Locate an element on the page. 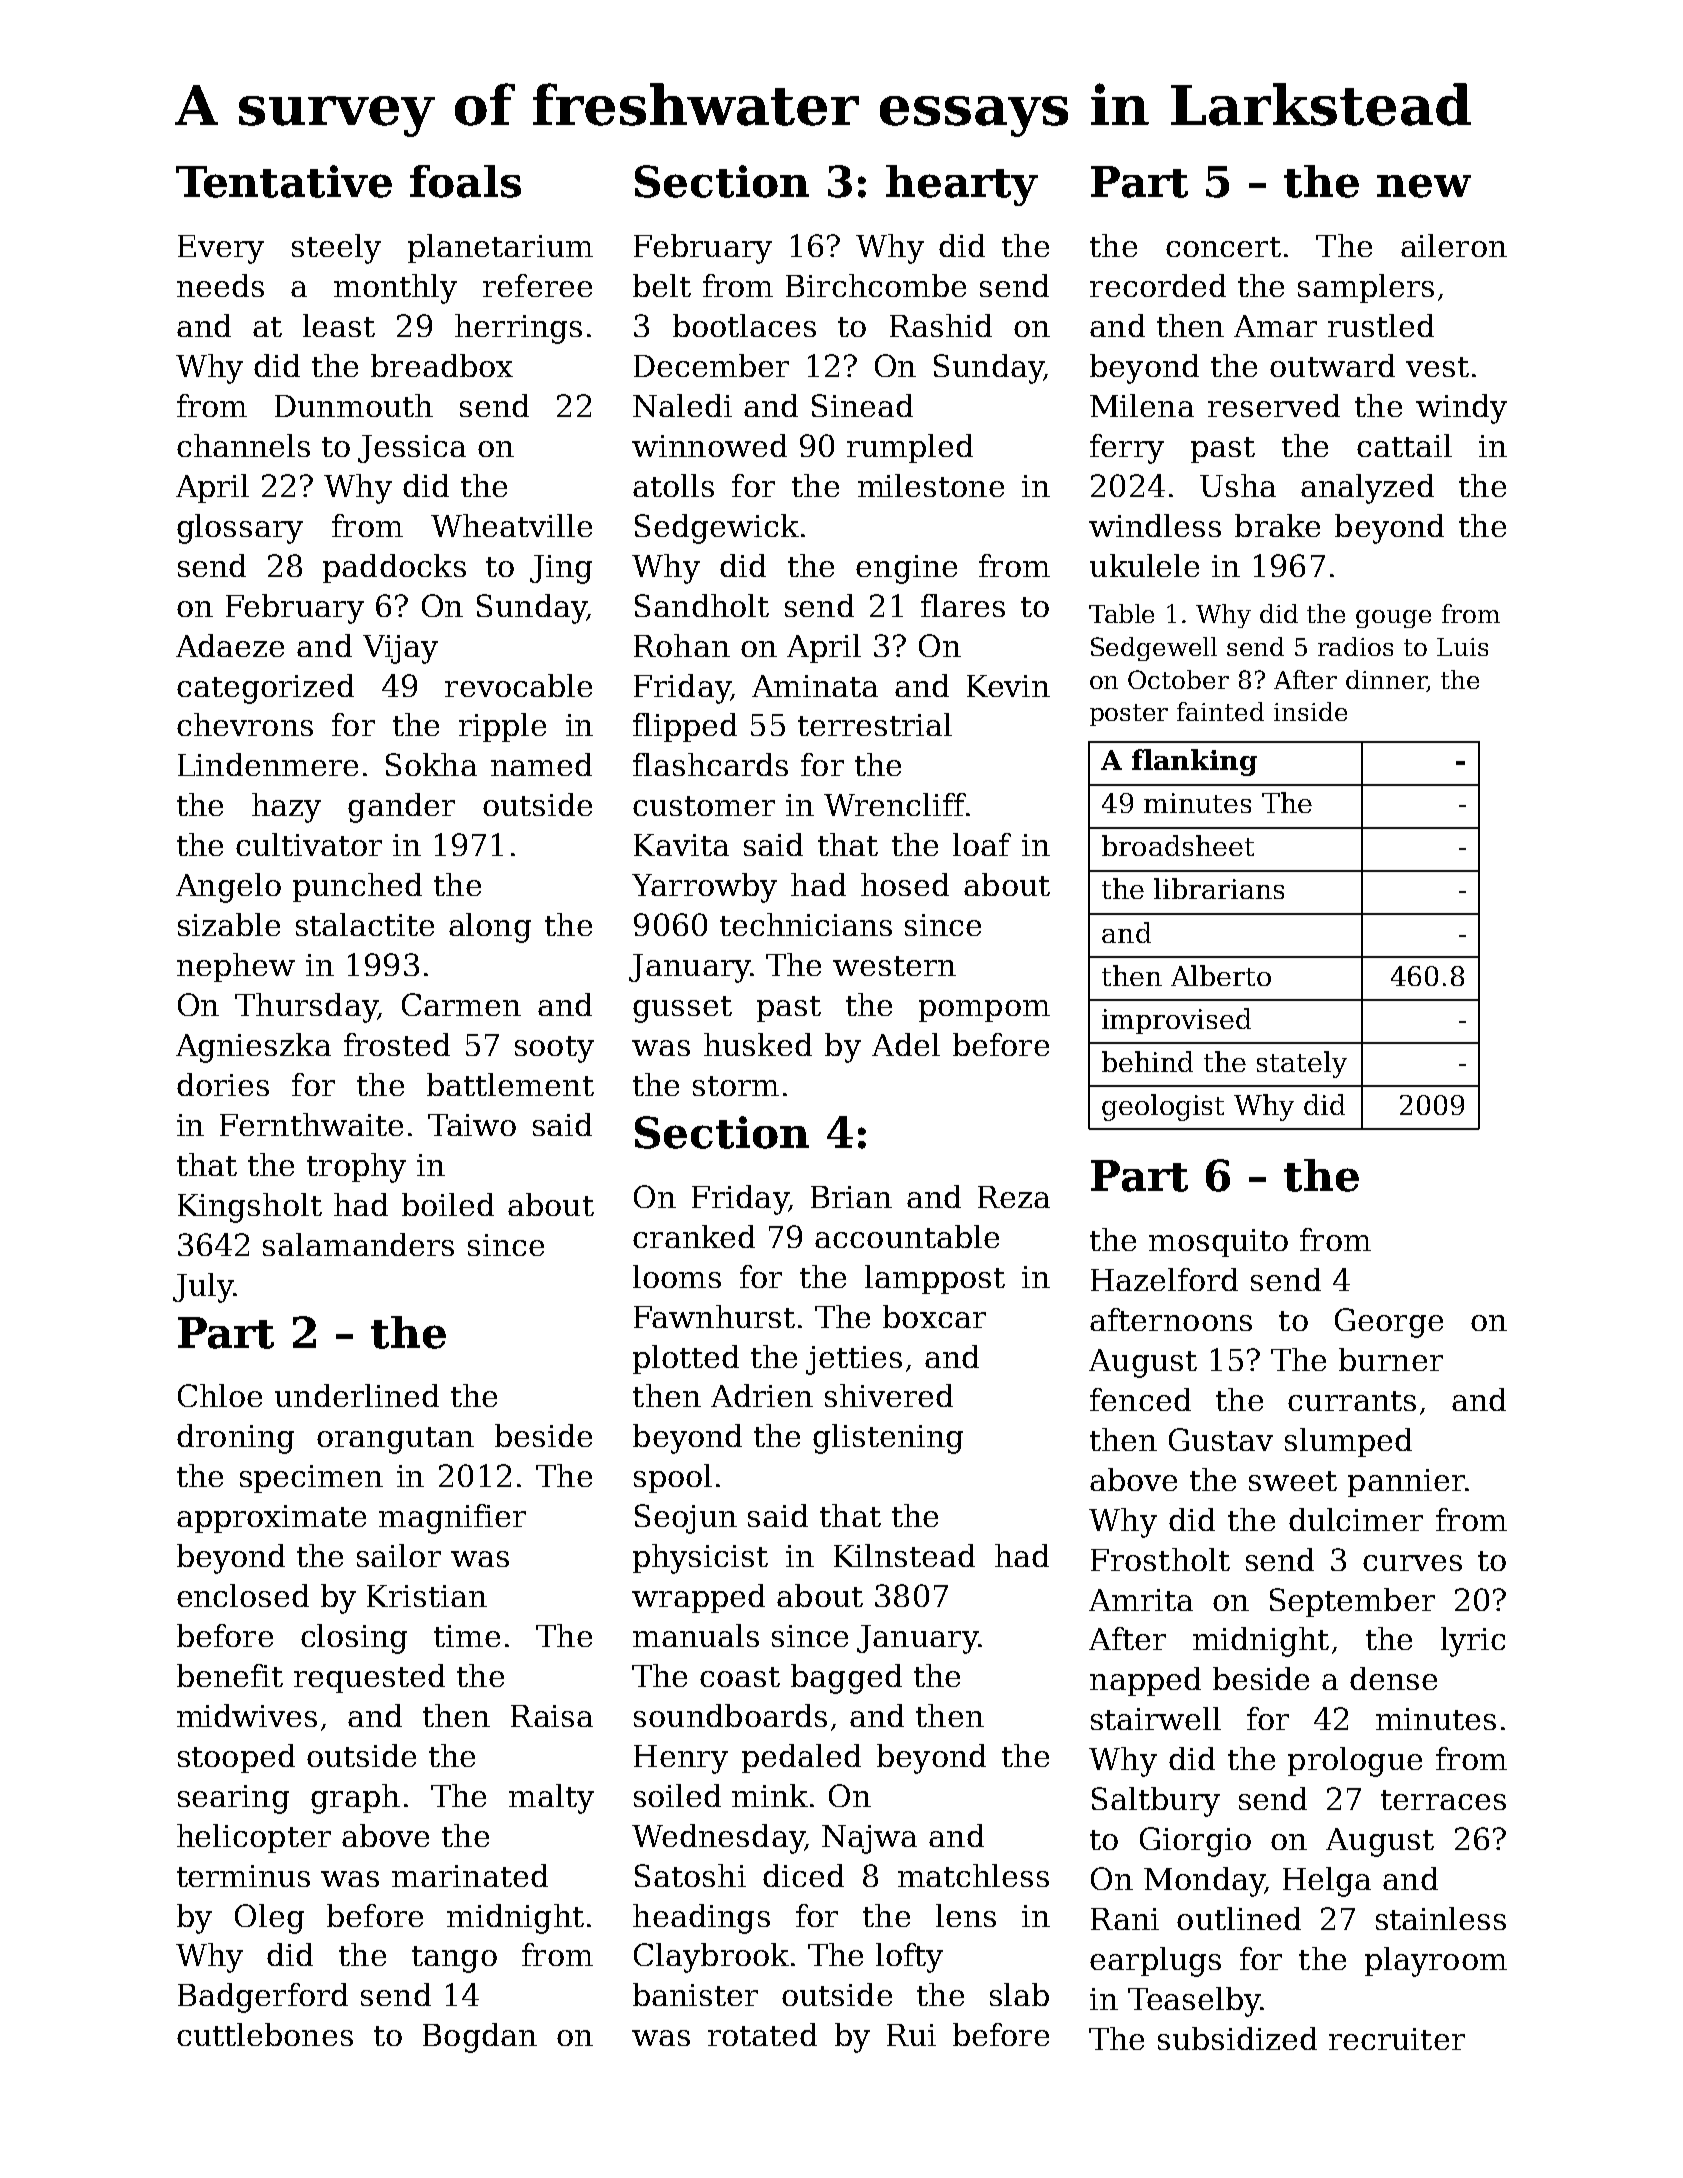 This document has height=2178, width=1683. matchless is located at coordinates (973, 1875).
